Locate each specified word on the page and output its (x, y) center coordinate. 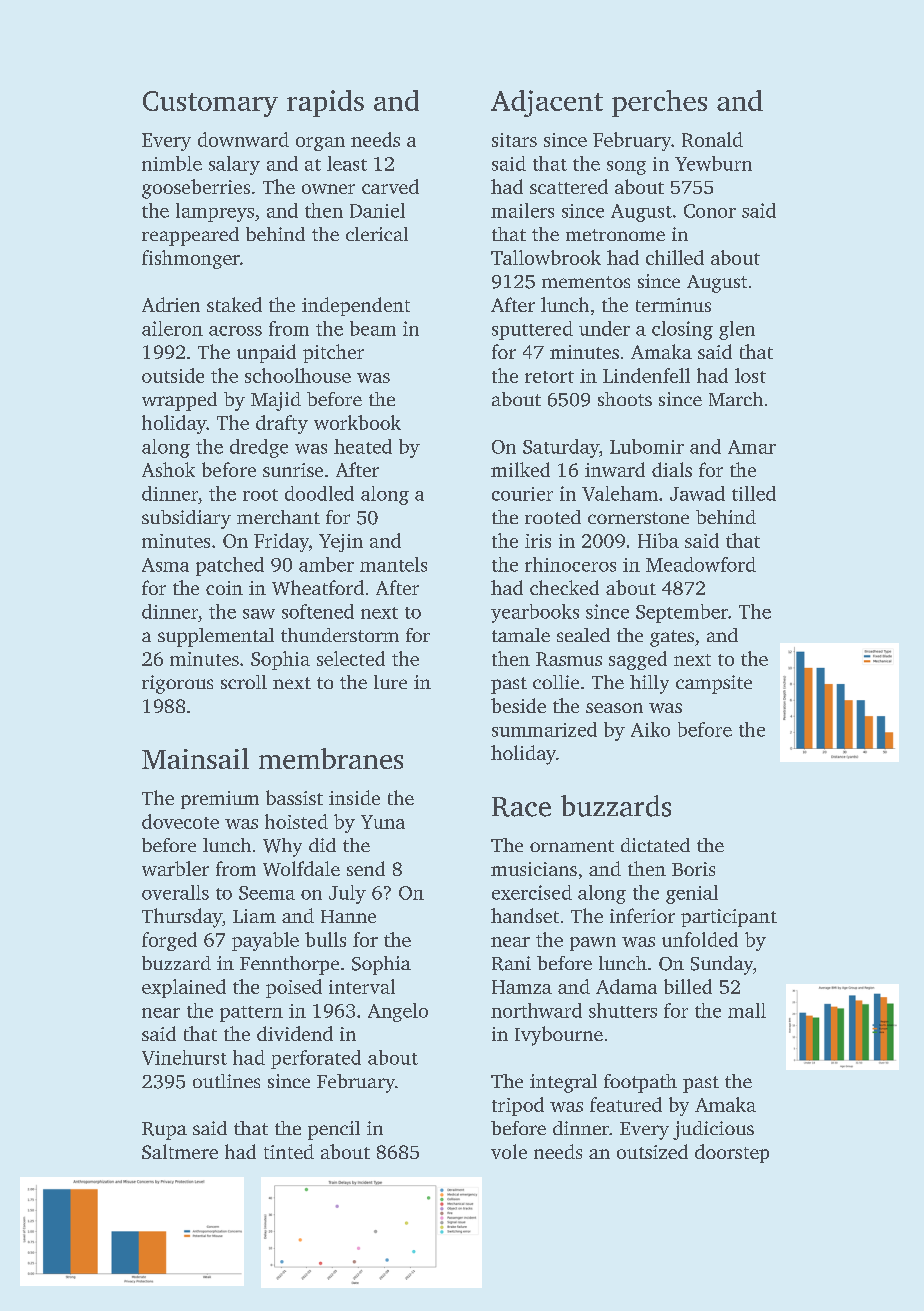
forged (169, 941)
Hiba (658, 540)
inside (354, 797)
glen (737, 330)
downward (243, 139)
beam (373, 328)
